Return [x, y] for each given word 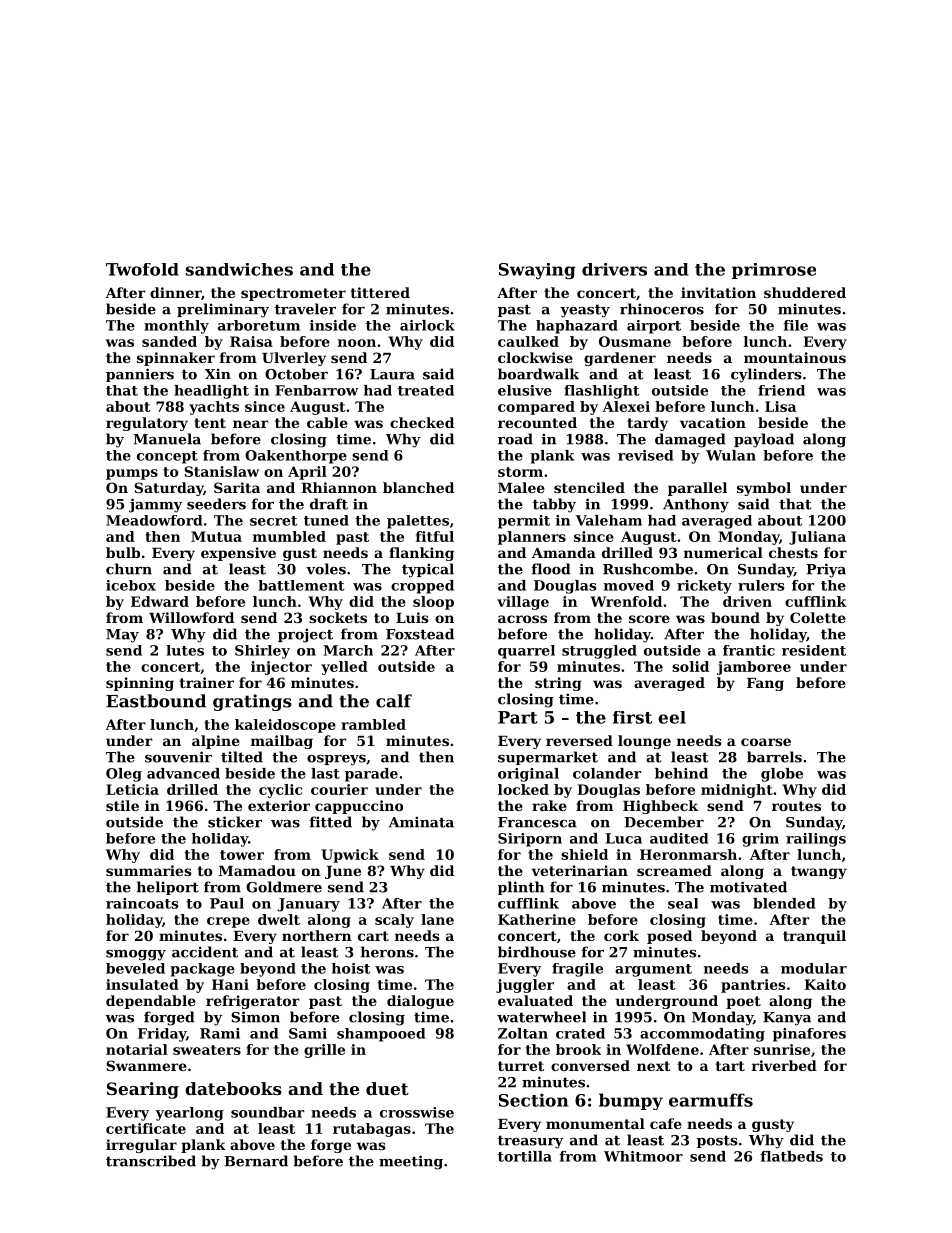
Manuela [167, 439]
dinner [175, 292]
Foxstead [420, 634]
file [796, 325]
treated [426, 390]
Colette [818, 617]
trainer [207, 682]
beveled [135, 968]
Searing [143, 1090]
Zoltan [523, 1033]
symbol [764, 489]
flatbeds [792, 1156]
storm [520, 472]
